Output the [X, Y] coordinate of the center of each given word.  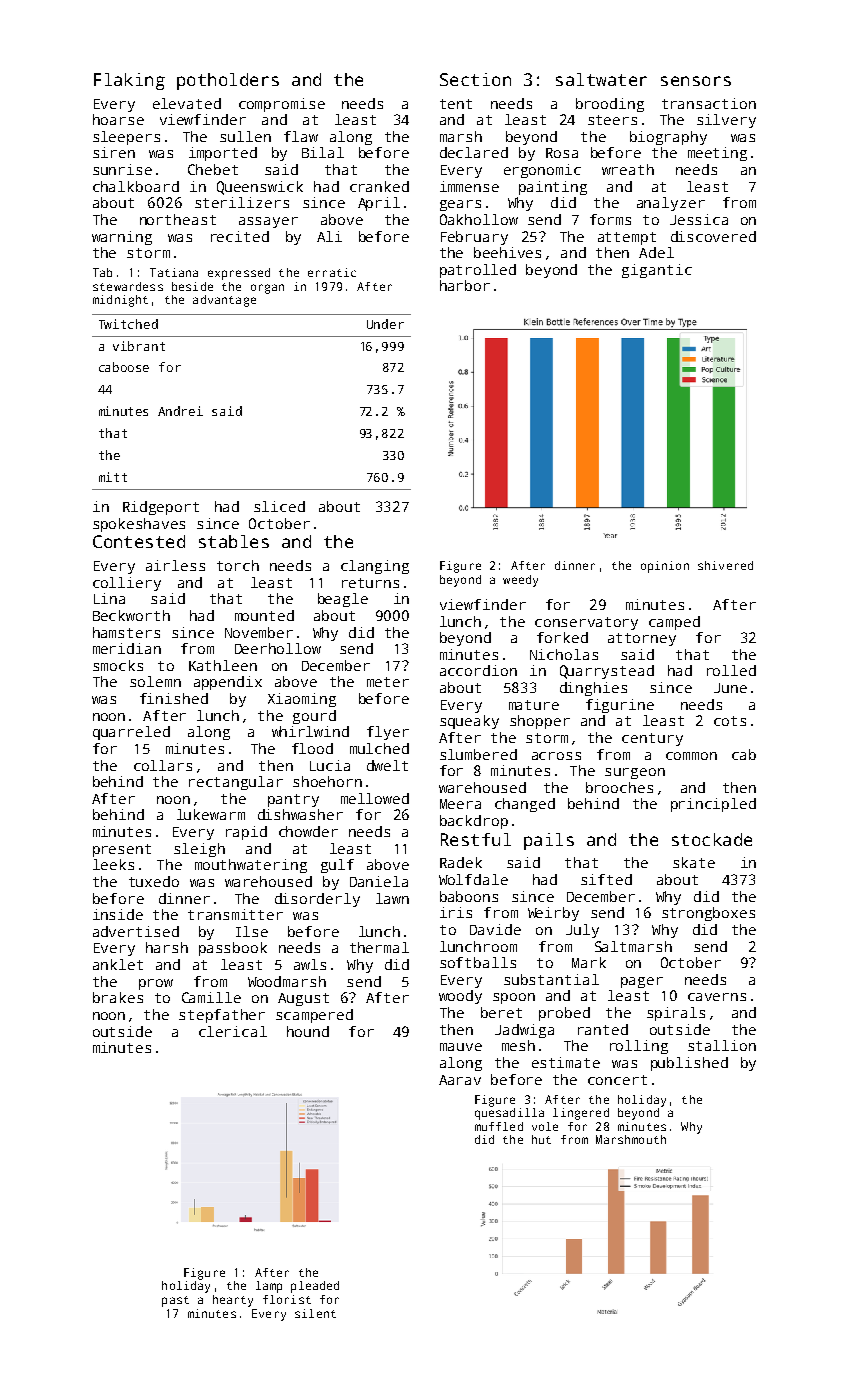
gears [460, 205]
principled [713, 805]
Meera [460, 804]
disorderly [317, 900]
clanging [375, 567]
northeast [178, 219]
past [175, 1301]
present [122, 850]
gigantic [657, 271]
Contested [139, 541]
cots [730, 721]
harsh [167, 947]
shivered [725, 565]
